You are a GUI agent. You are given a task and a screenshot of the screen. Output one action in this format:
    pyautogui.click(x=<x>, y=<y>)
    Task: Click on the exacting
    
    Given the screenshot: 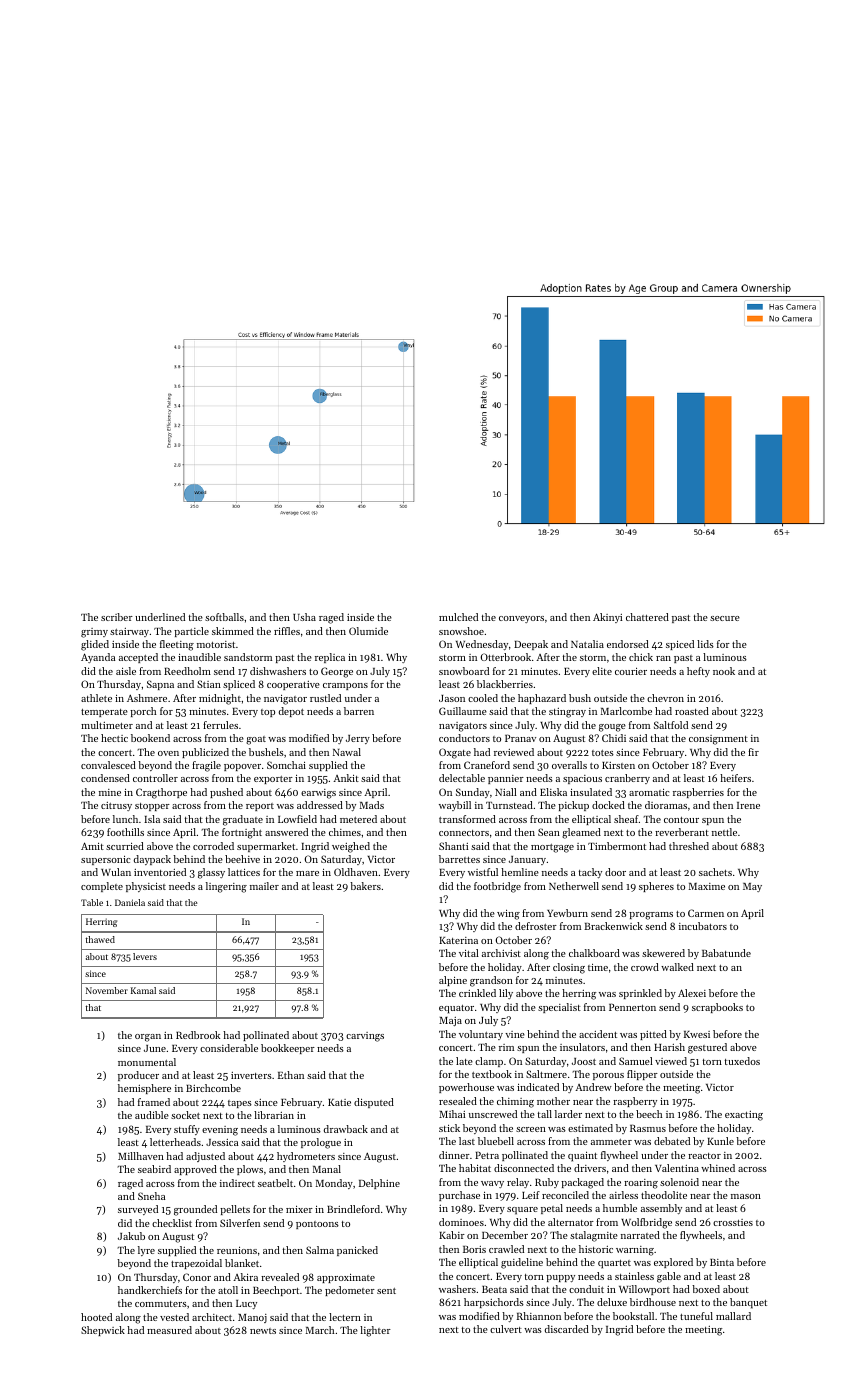 What is the action you would take?
    pyautogui.click(x=744, y=1116)
